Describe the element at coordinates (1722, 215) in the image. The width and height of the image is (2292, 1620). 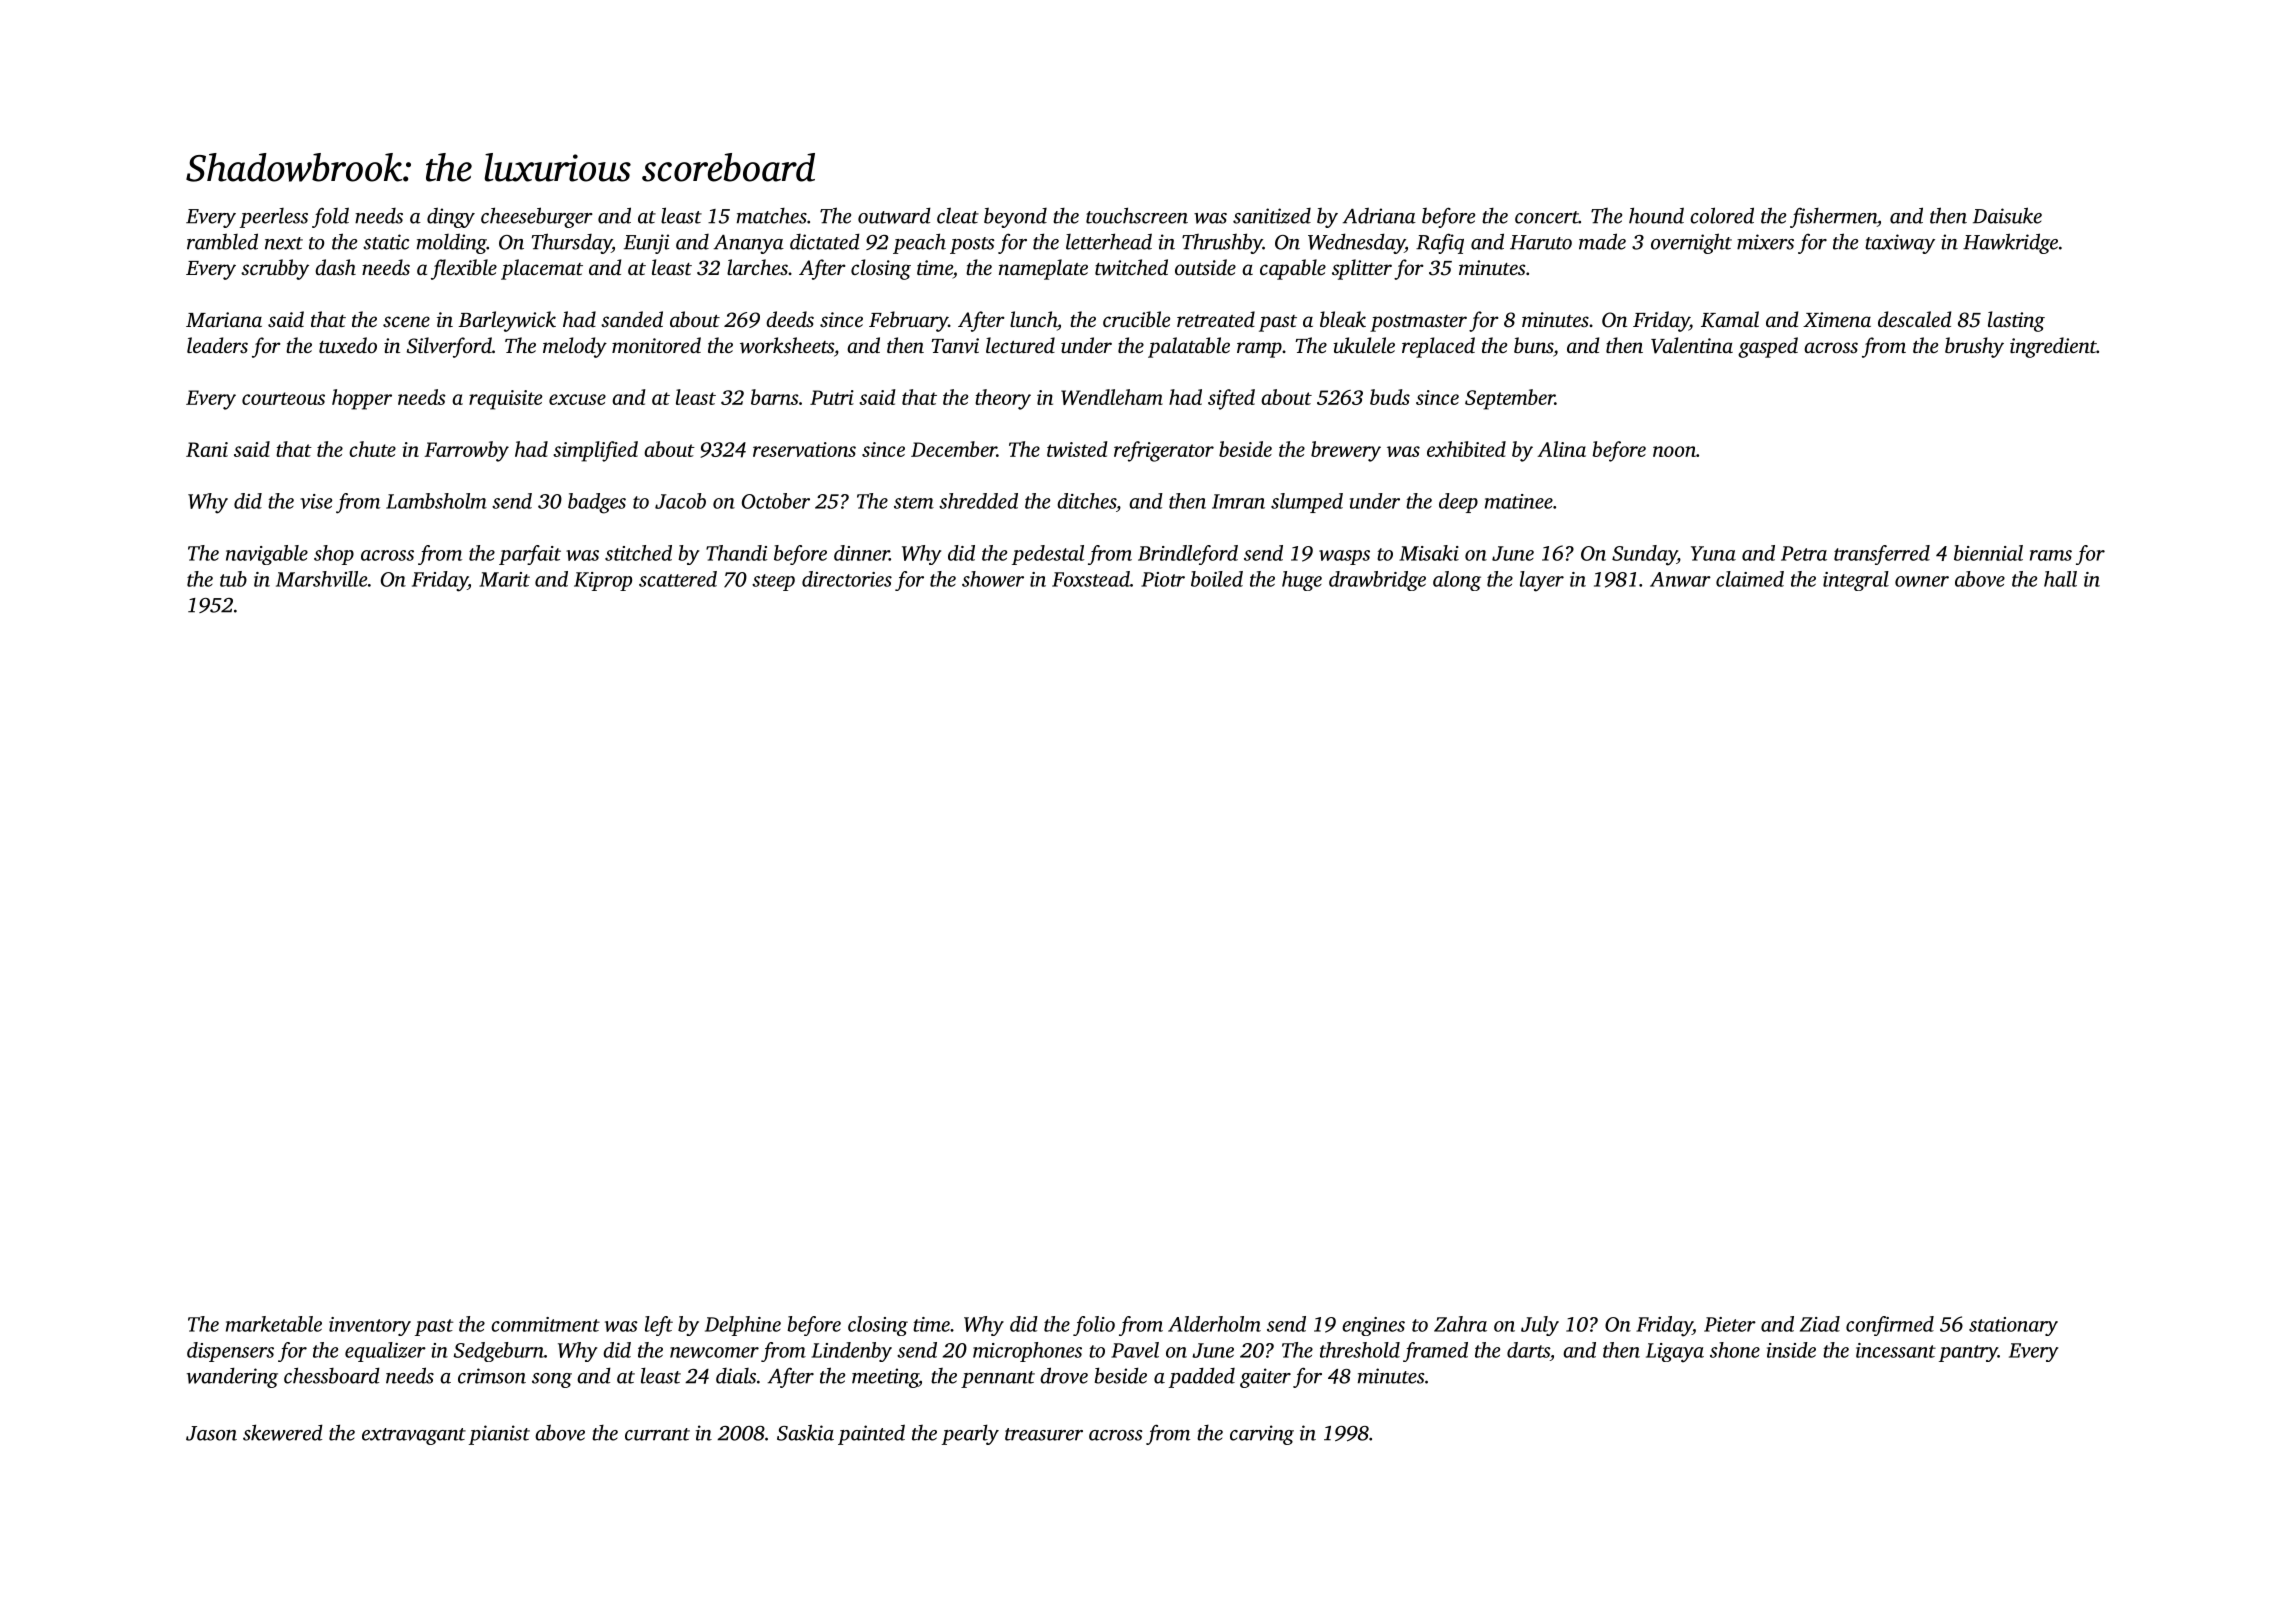
I see `colored` at that location.
